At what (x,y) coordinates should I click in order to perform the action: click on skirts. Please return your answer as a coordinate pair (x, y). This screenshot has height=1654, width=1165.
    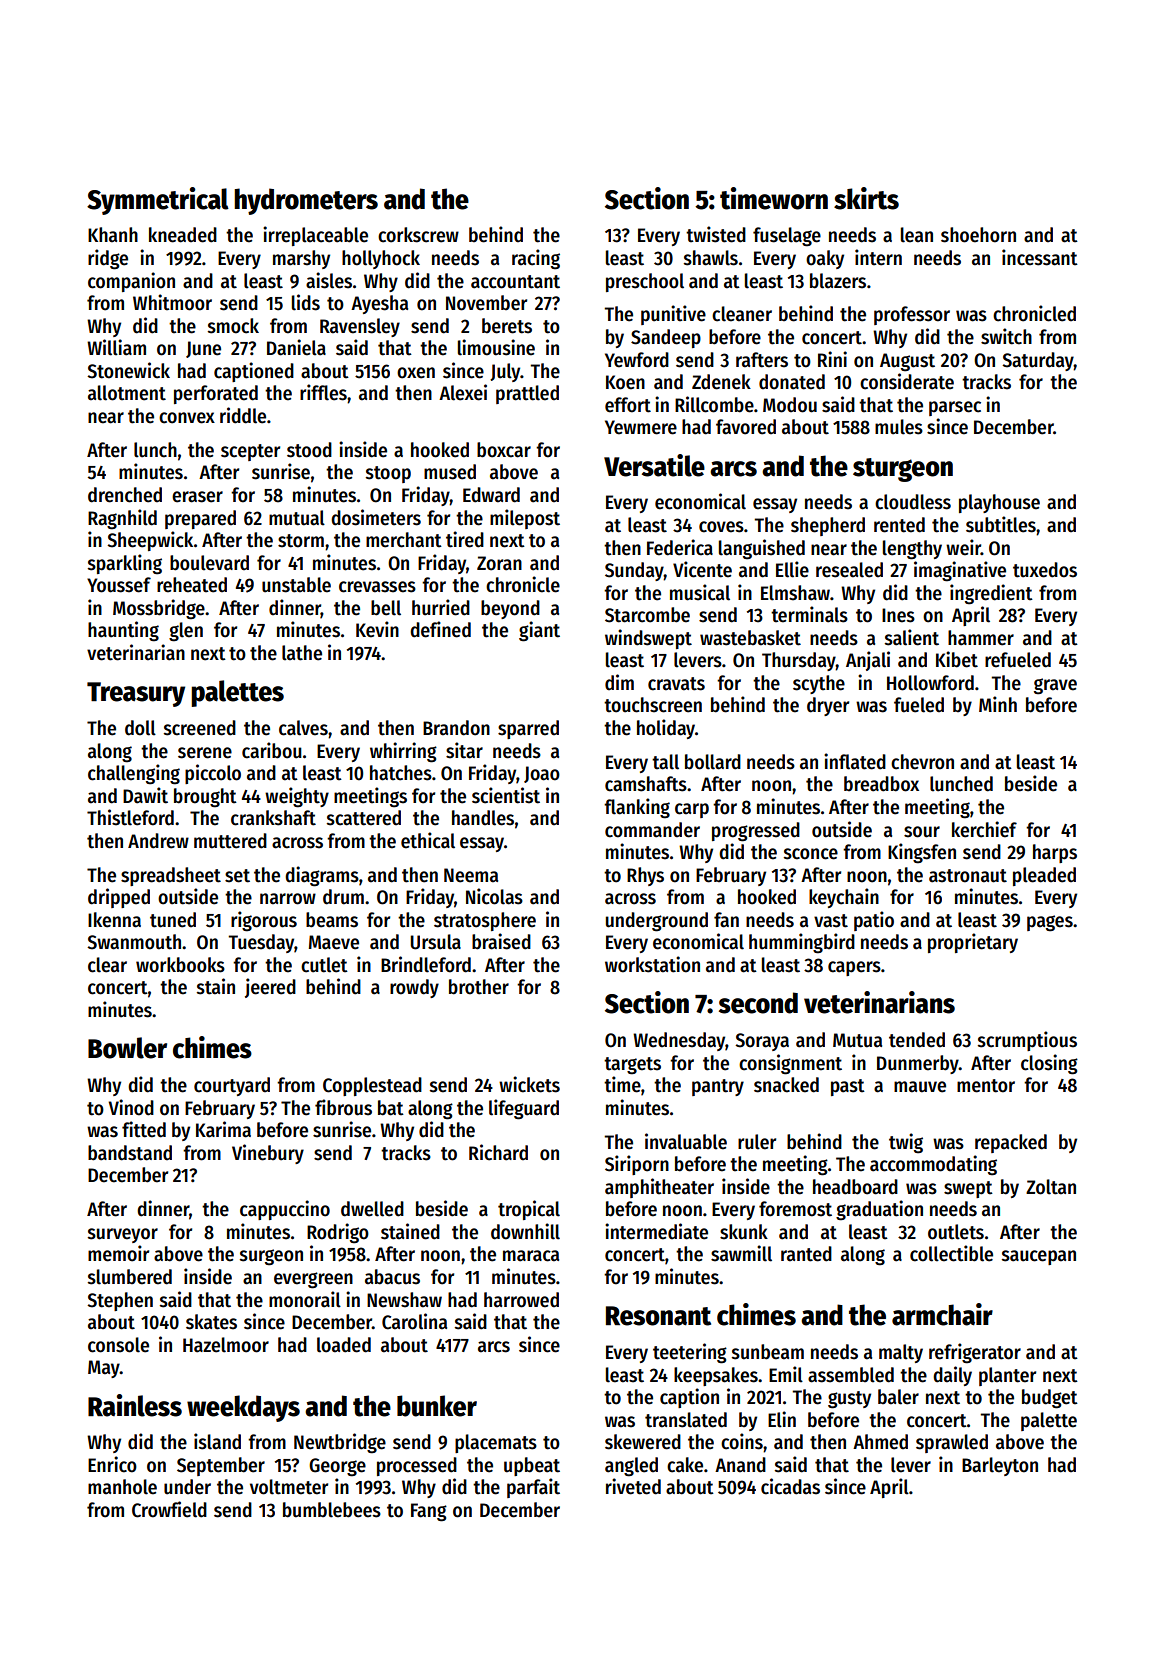
    Looking at the image, I should click on (866, 198).
